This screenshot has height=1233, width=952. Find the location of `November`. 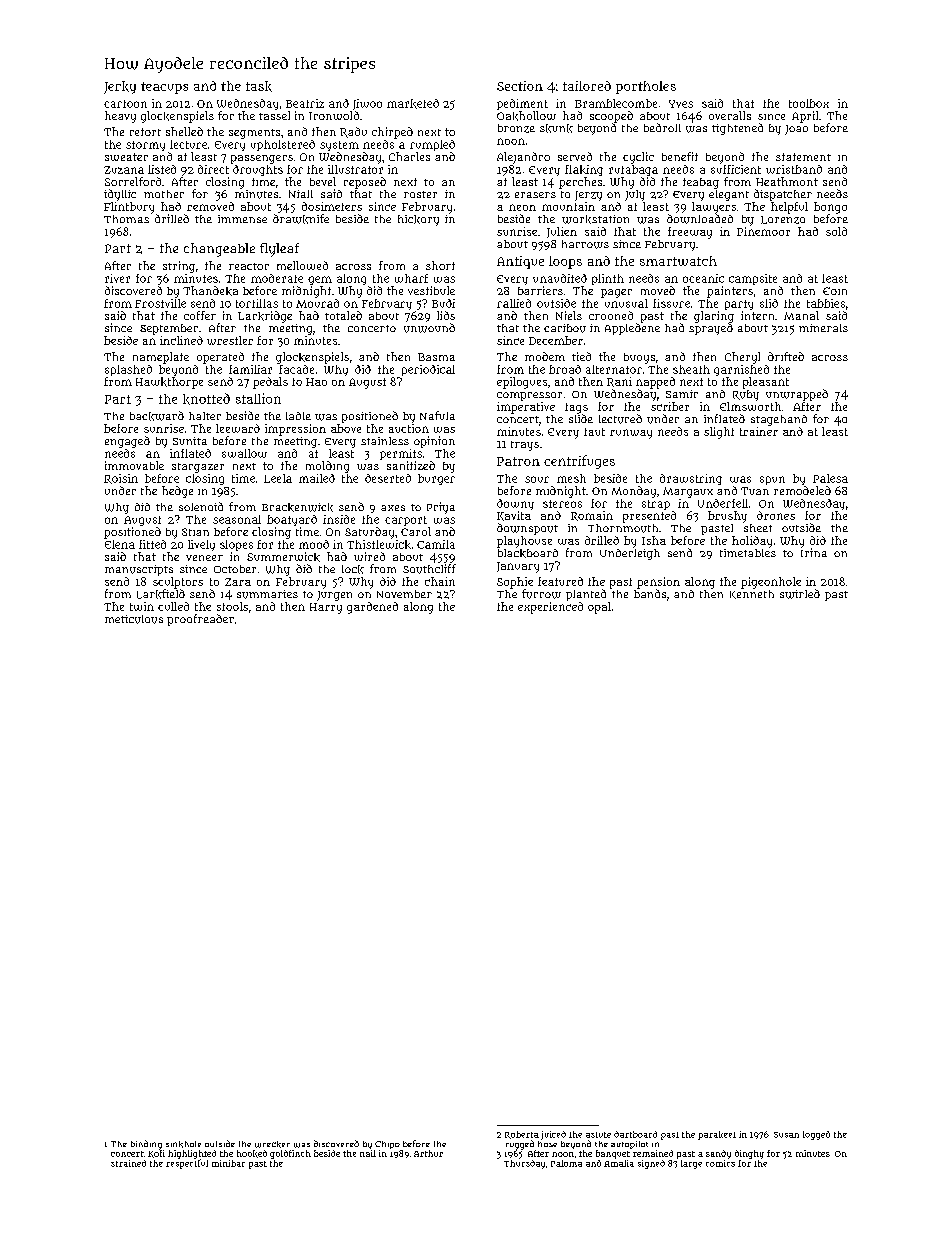

November is located at coordinates (404, 594).
